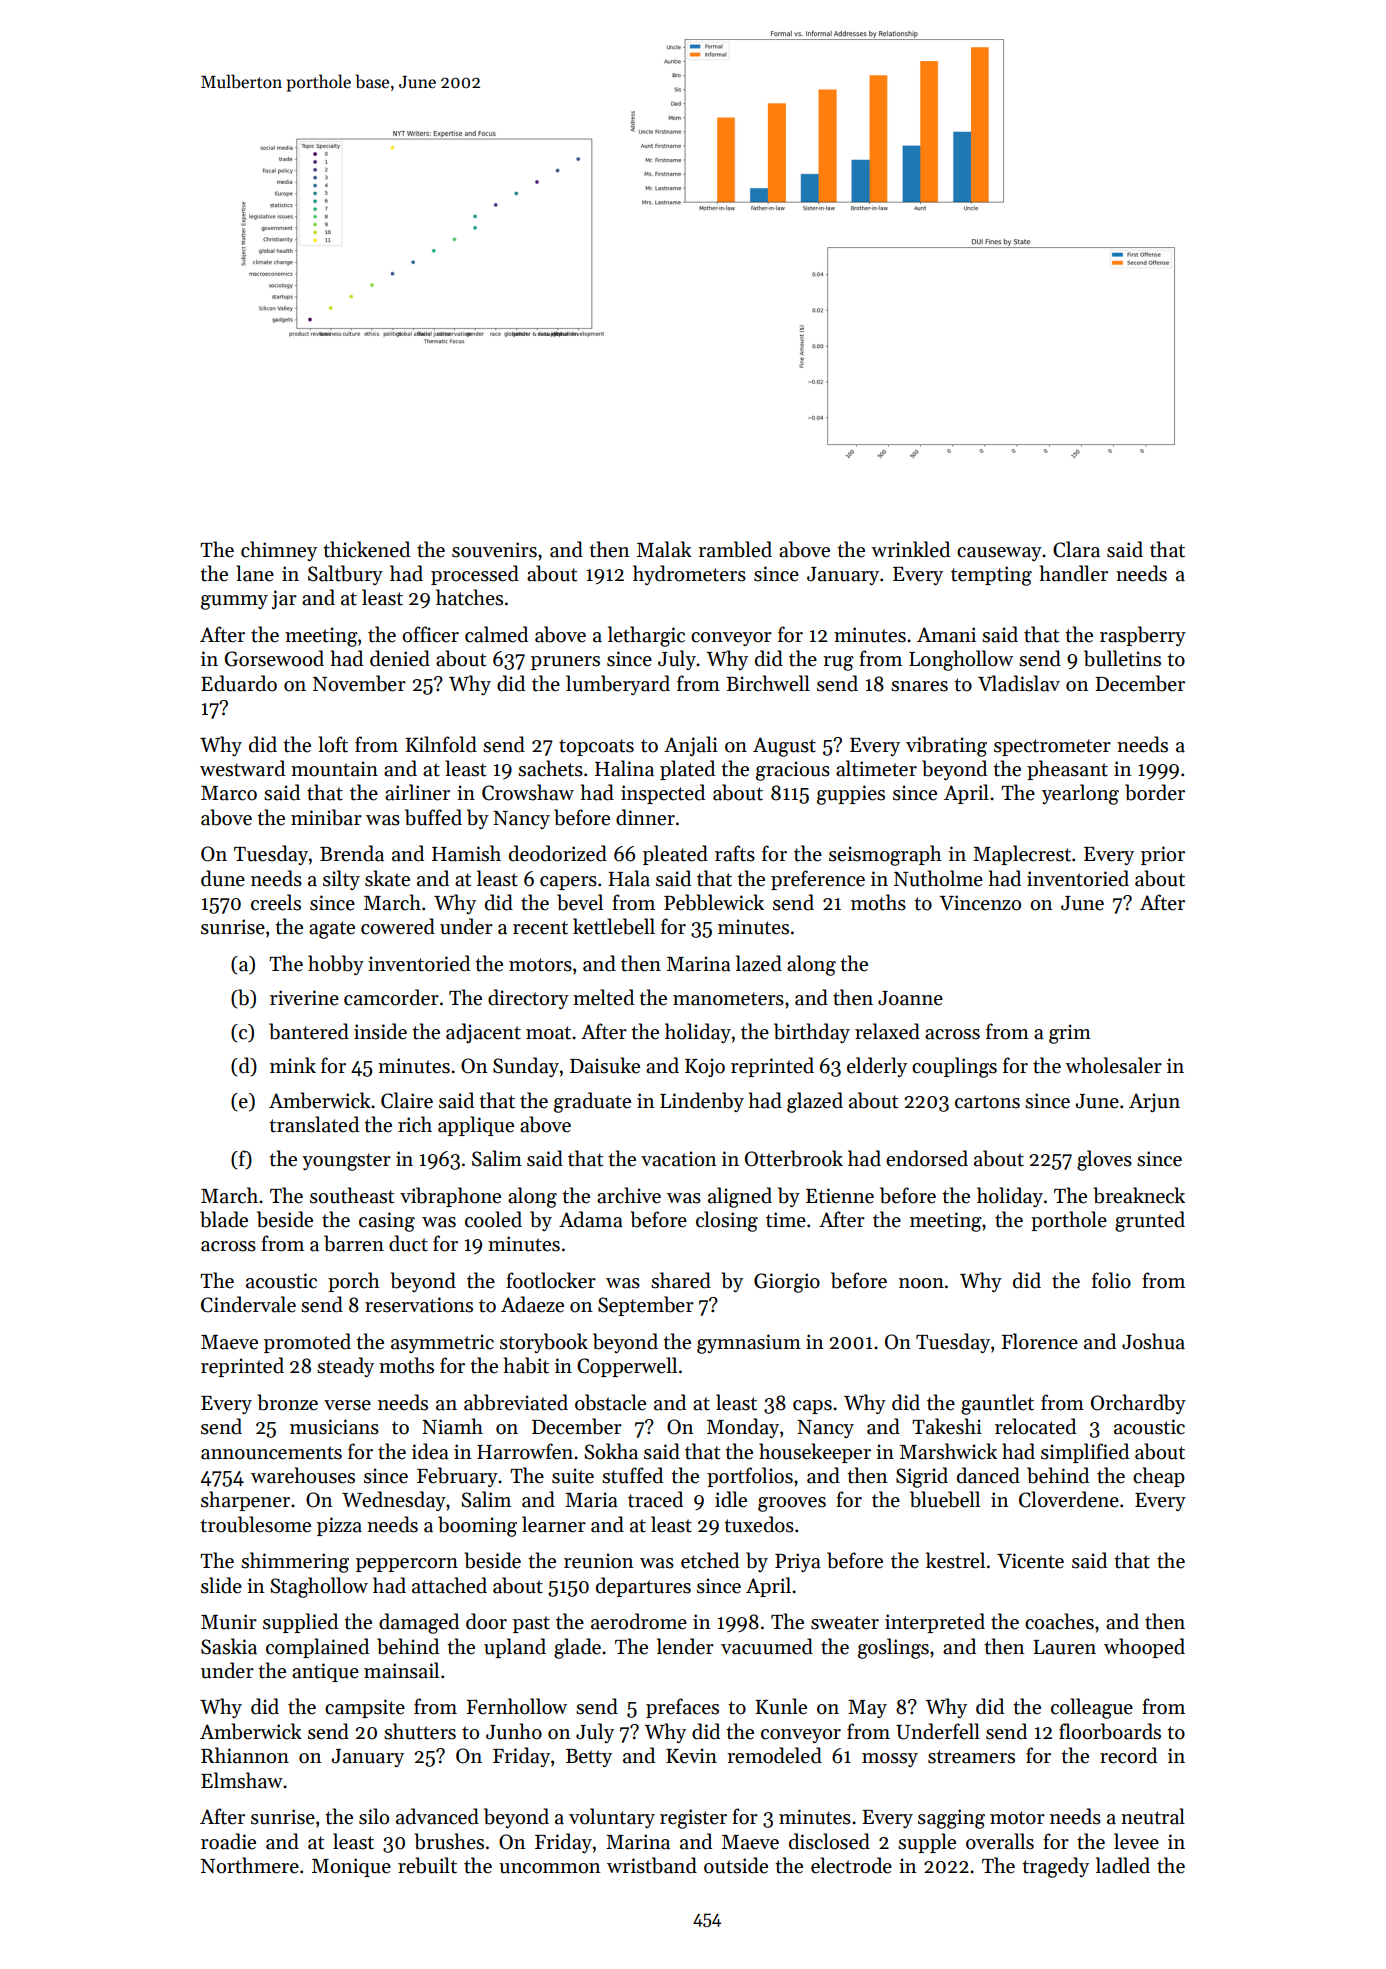  Describe the element at coordinates (433, 817) in the screenshot. I see `buffed` at that location.
